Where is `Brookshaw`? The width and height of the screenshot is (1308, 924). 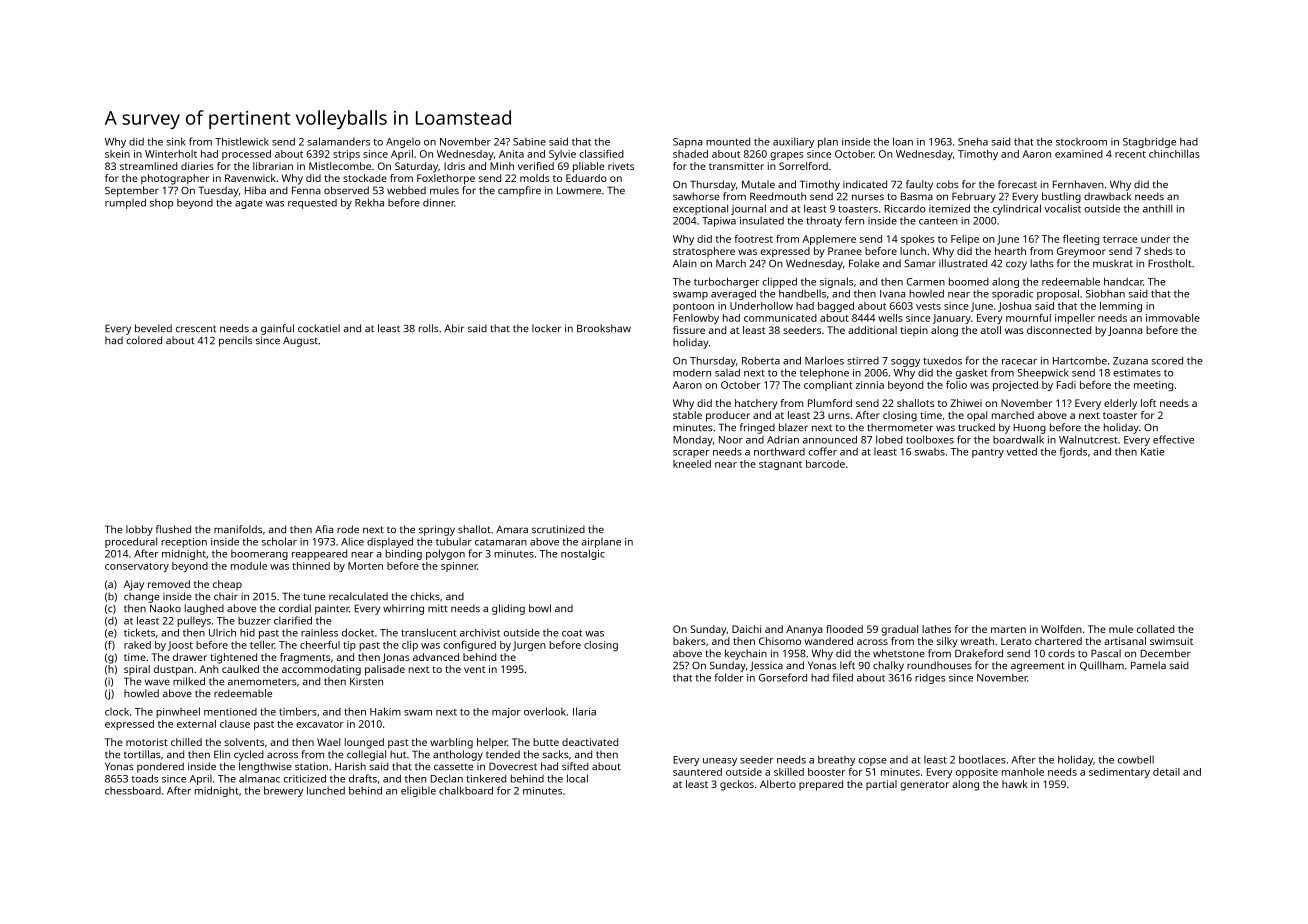 Brookshaw is located at coordinates (604, 328).
